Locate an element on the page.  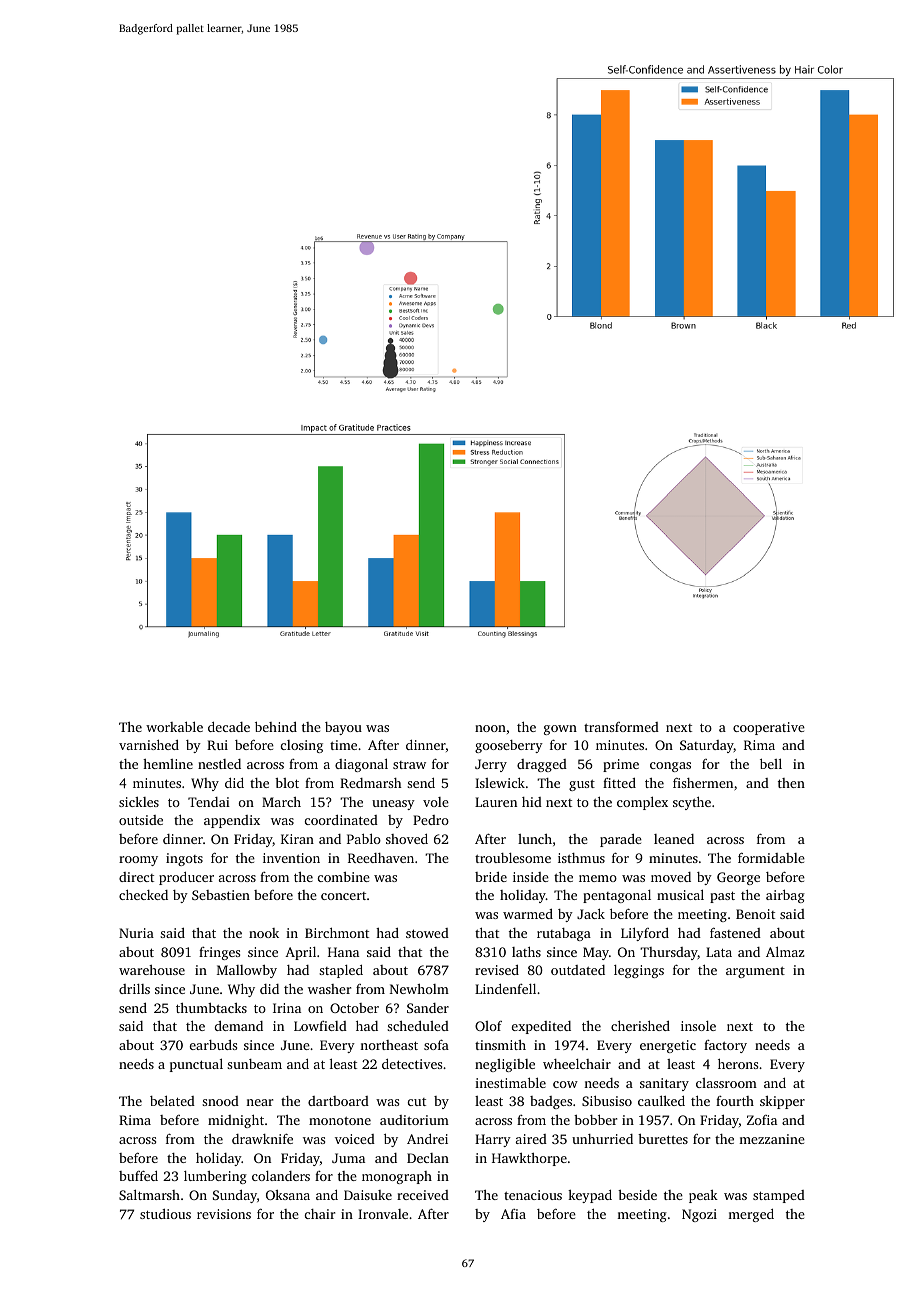
concert is located at coordinates (343, 896).
